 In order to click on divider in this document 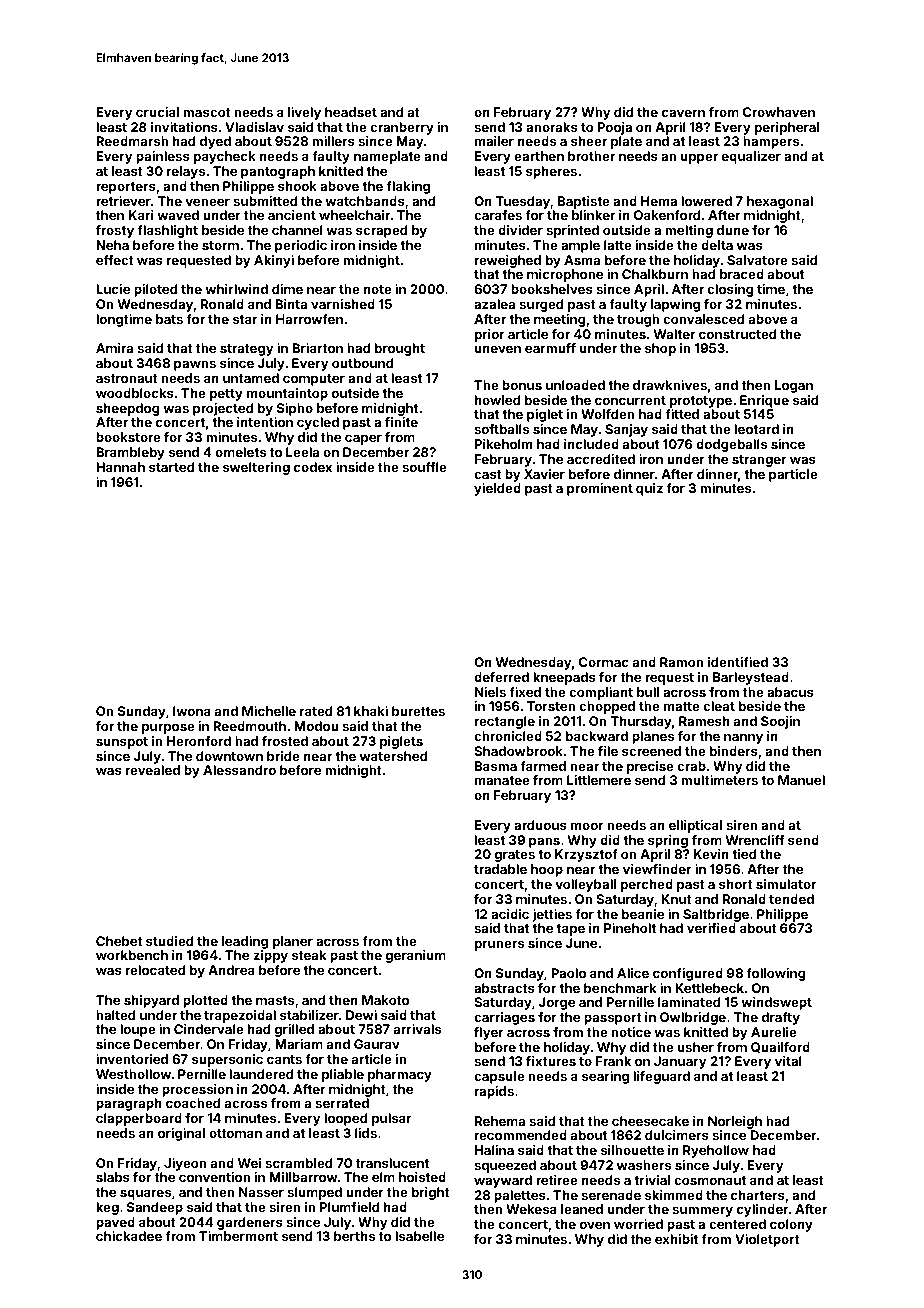, I will do `click(520, 230)`.
